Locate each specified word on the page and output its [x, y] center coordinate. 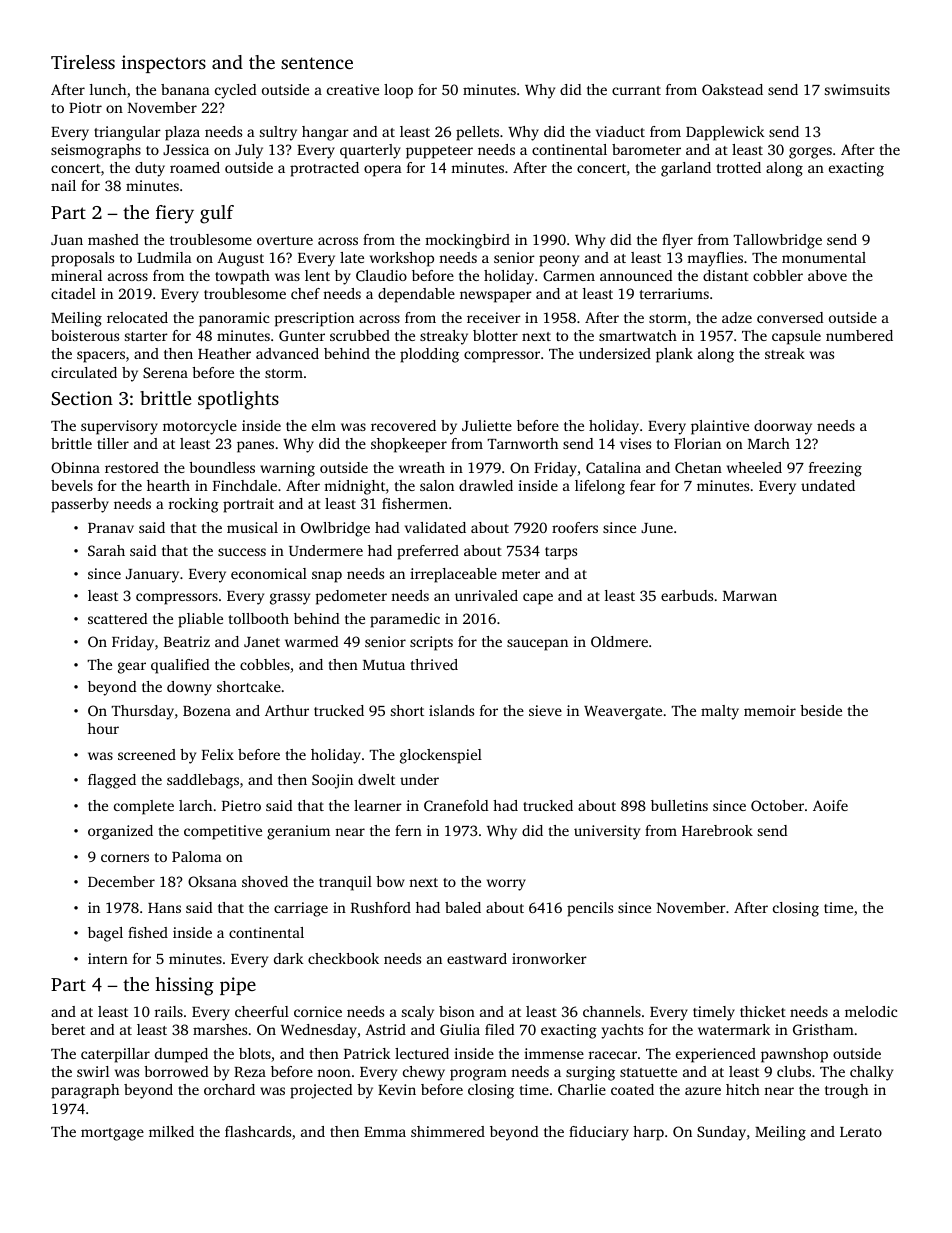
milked [171, 1131]
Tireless [83, 62]
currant [636, 90]
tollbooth [258, 618]
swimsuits [857, 89]
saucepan [537, 645]
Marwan [750, 596]
